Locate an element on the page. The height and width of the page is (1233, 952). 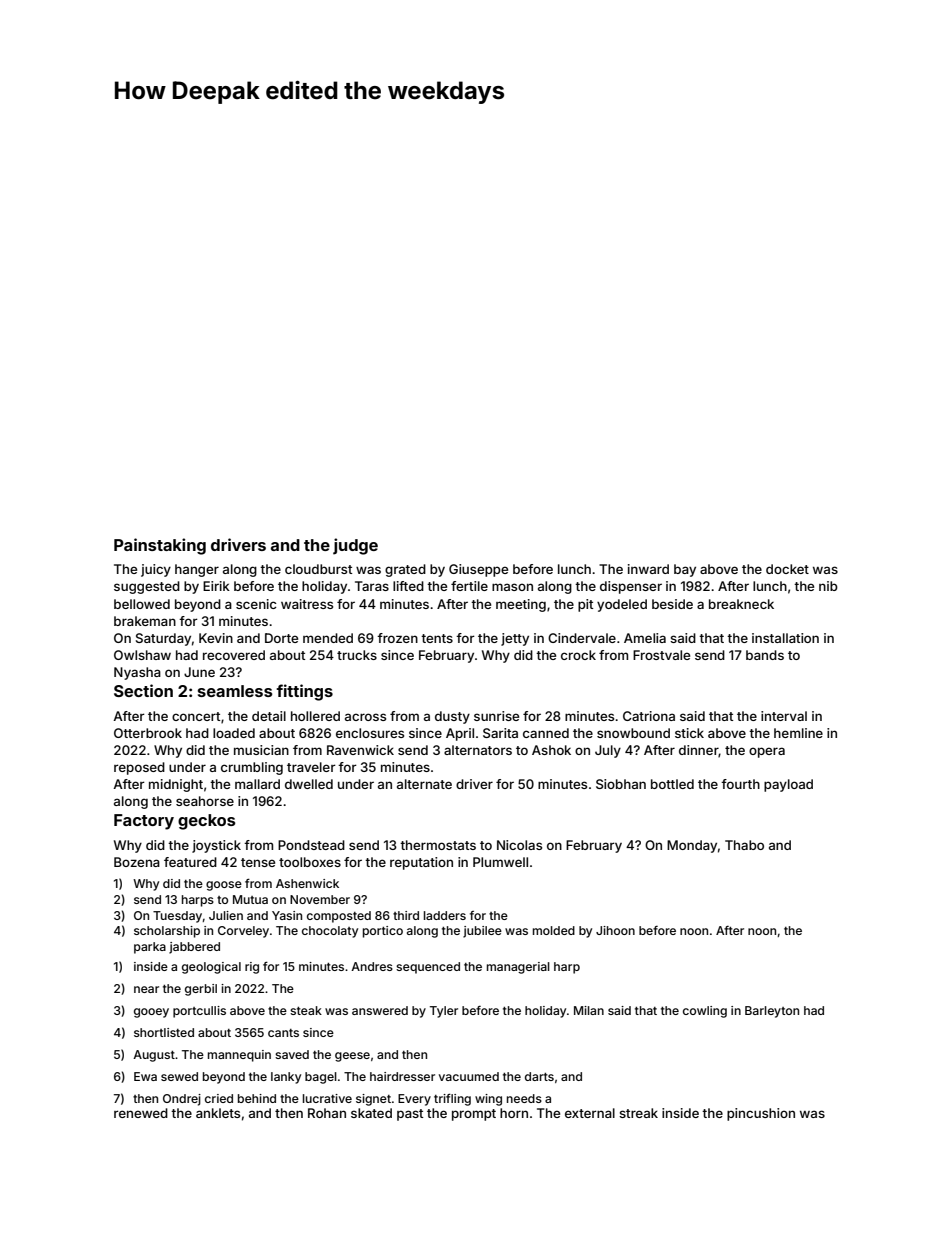
Kevin is located at coordinates (216, 638).
